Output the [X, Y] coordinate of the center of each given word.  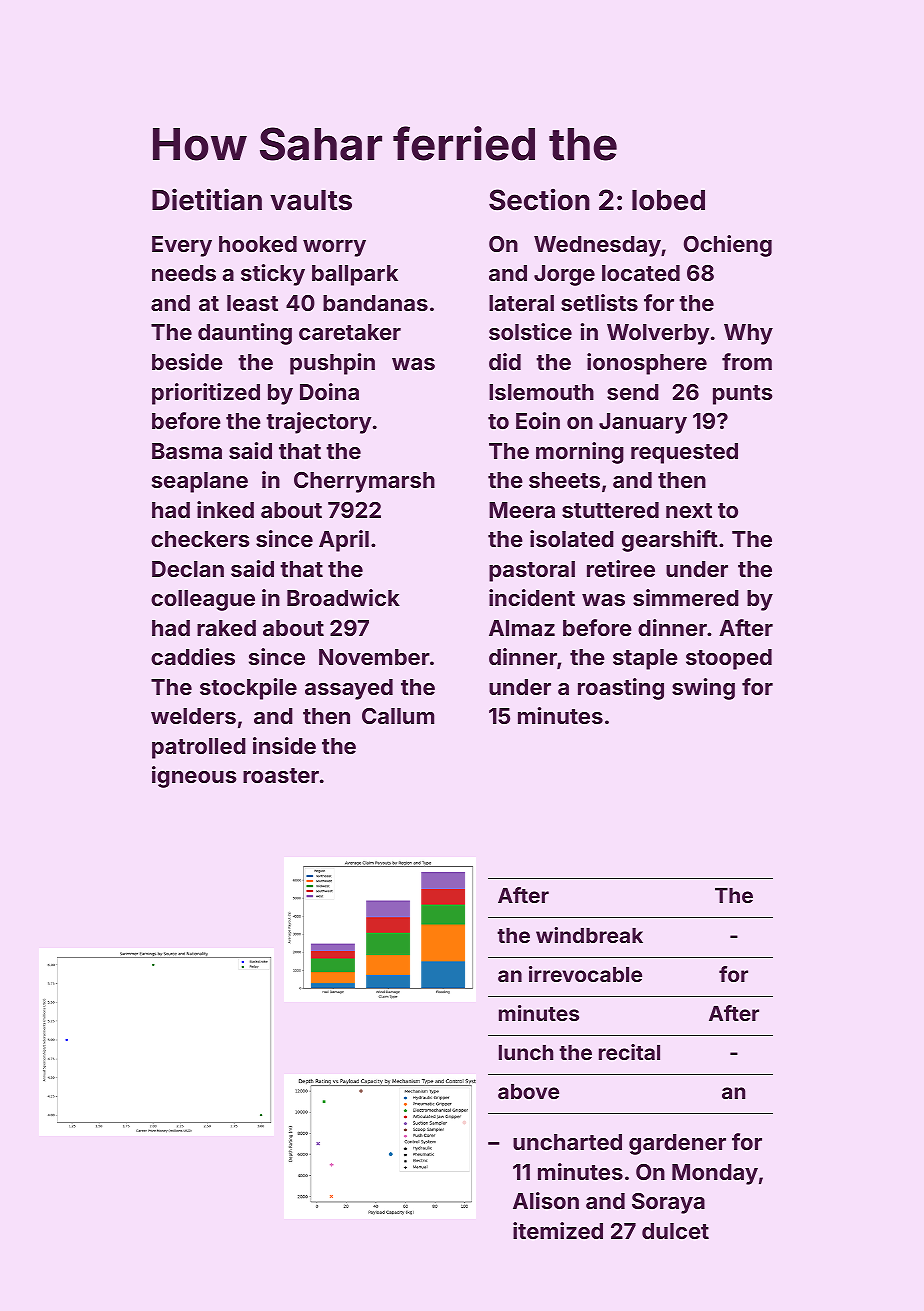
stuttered [610, 510]
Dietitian [207, 199]
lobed [668, 200]
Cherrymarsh [364, 482]
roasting [621, 689]
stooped [729, 659]
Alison [546, 1200]
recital [629, 1052]
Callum [398, 716]
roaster [281, 775]
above [528, 1091]
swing [703, 689]
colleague [203, 600]
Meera [522, 510]
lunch [526, 1052]
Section [539, 200]
